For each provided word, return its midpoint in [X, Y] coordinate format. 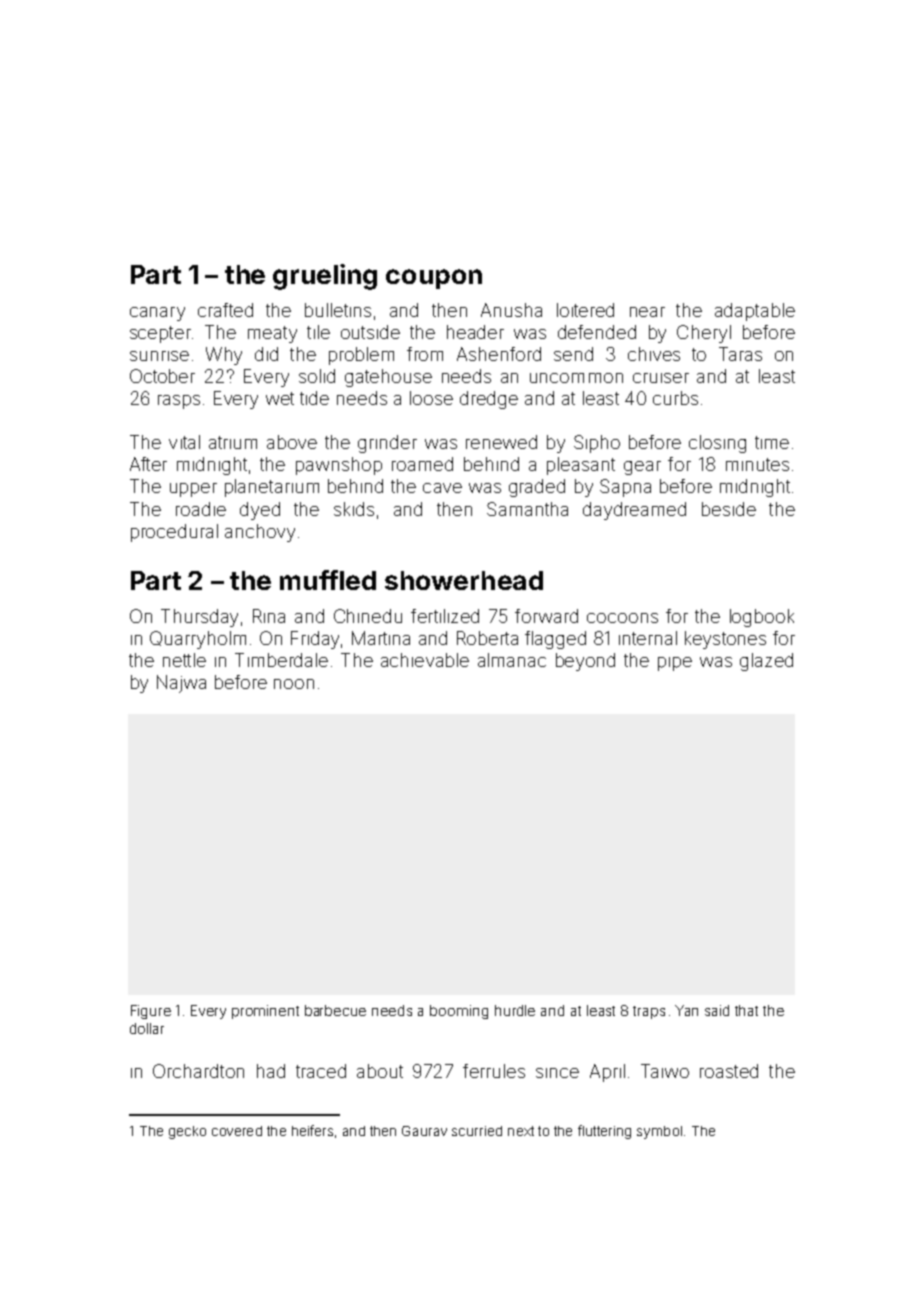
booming [459, 1012]
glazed [766, 662]
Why [224, 356]
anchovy [260, 533]
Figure [151, 1012]
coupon [434, 279]
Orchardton [198, 1071]
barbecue [335, 1010]
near [647, 312]
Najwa [181, 684]
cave [442, 488]
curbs [675, 398]
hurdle [515, 1010]
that [746, 1010]
